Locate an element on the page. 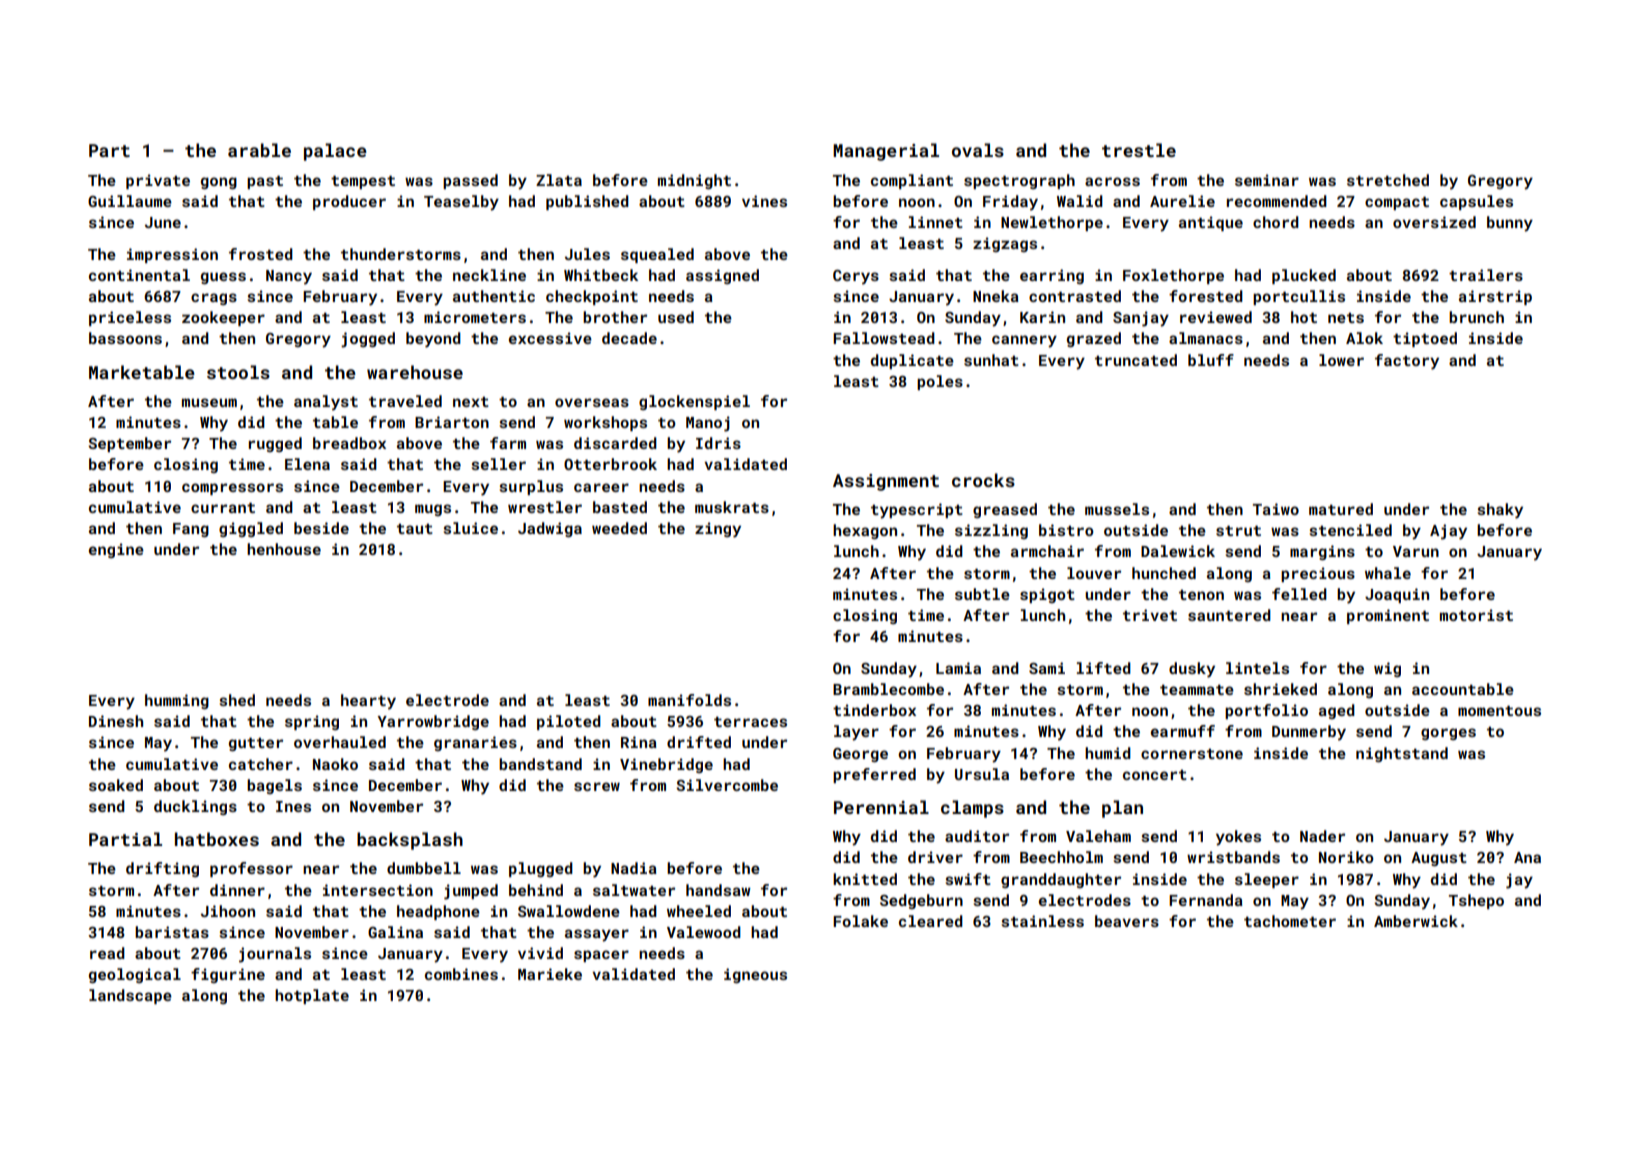  museum is located at coordinates (209, 402).
